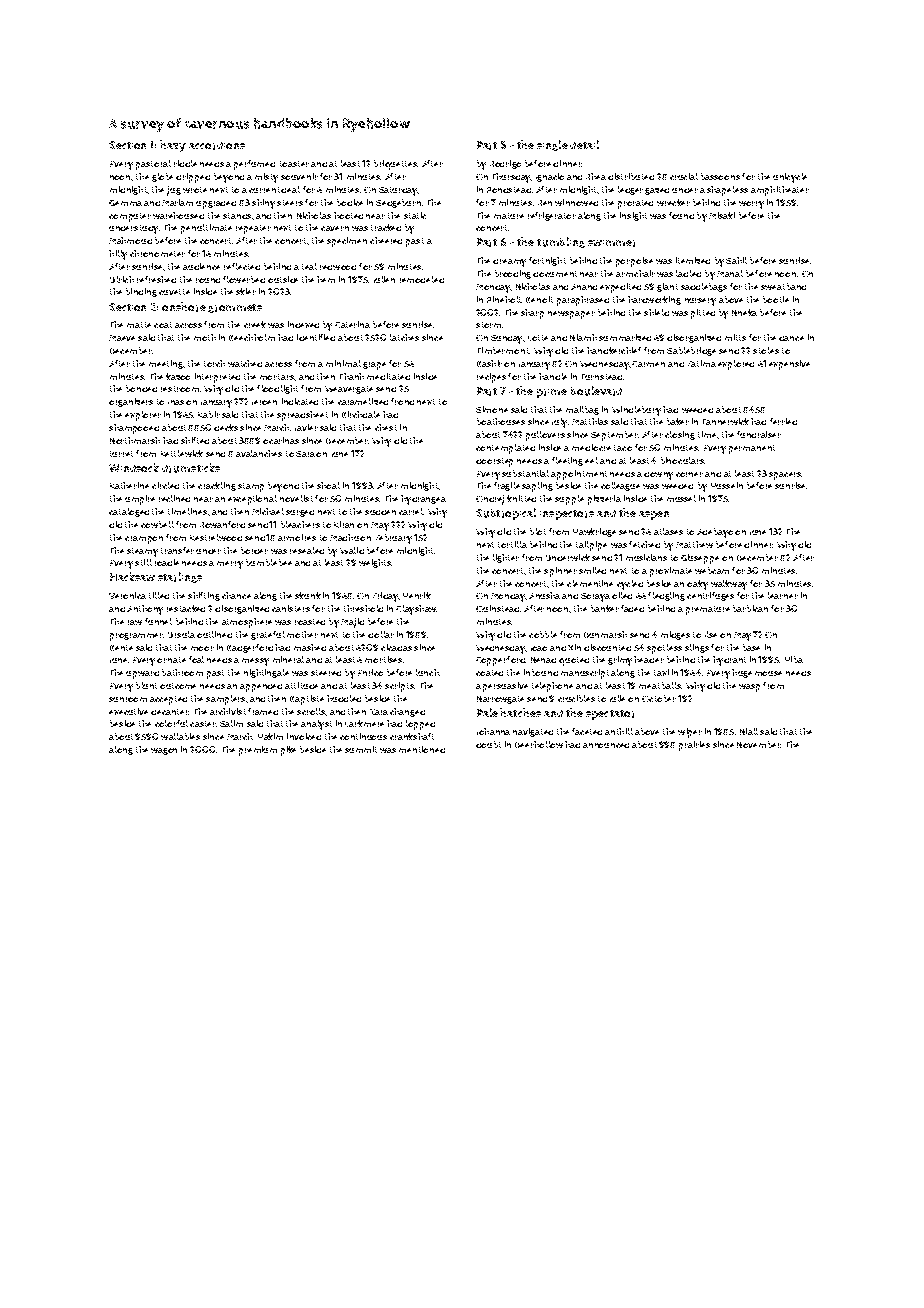 Image resolution: width=924 pixels, height=1308 pixels. Describe the element at coordinates (684, 176) in the screenshot. I see `crucial` at that location.
